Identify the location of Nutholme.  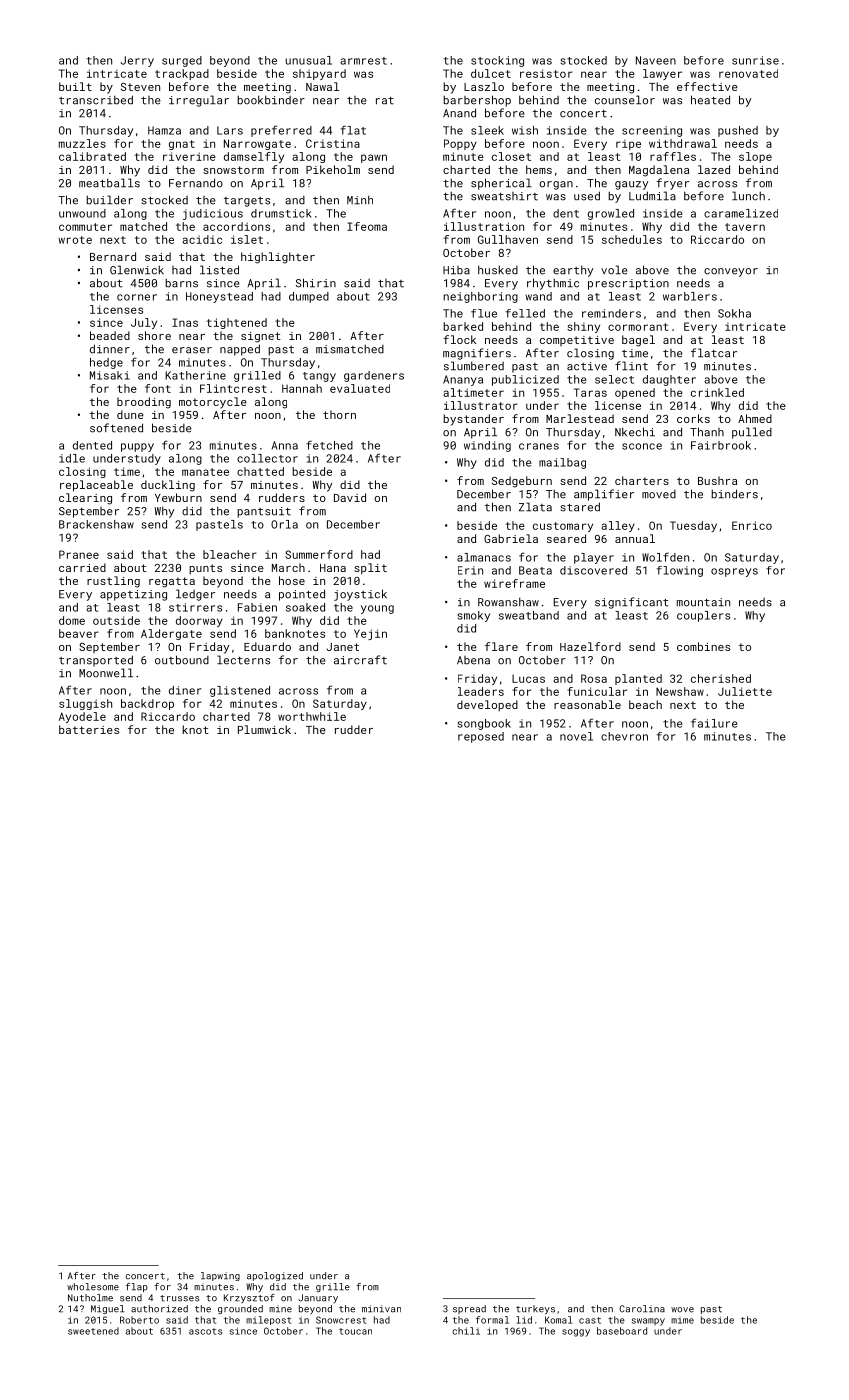
(90, 1298).
